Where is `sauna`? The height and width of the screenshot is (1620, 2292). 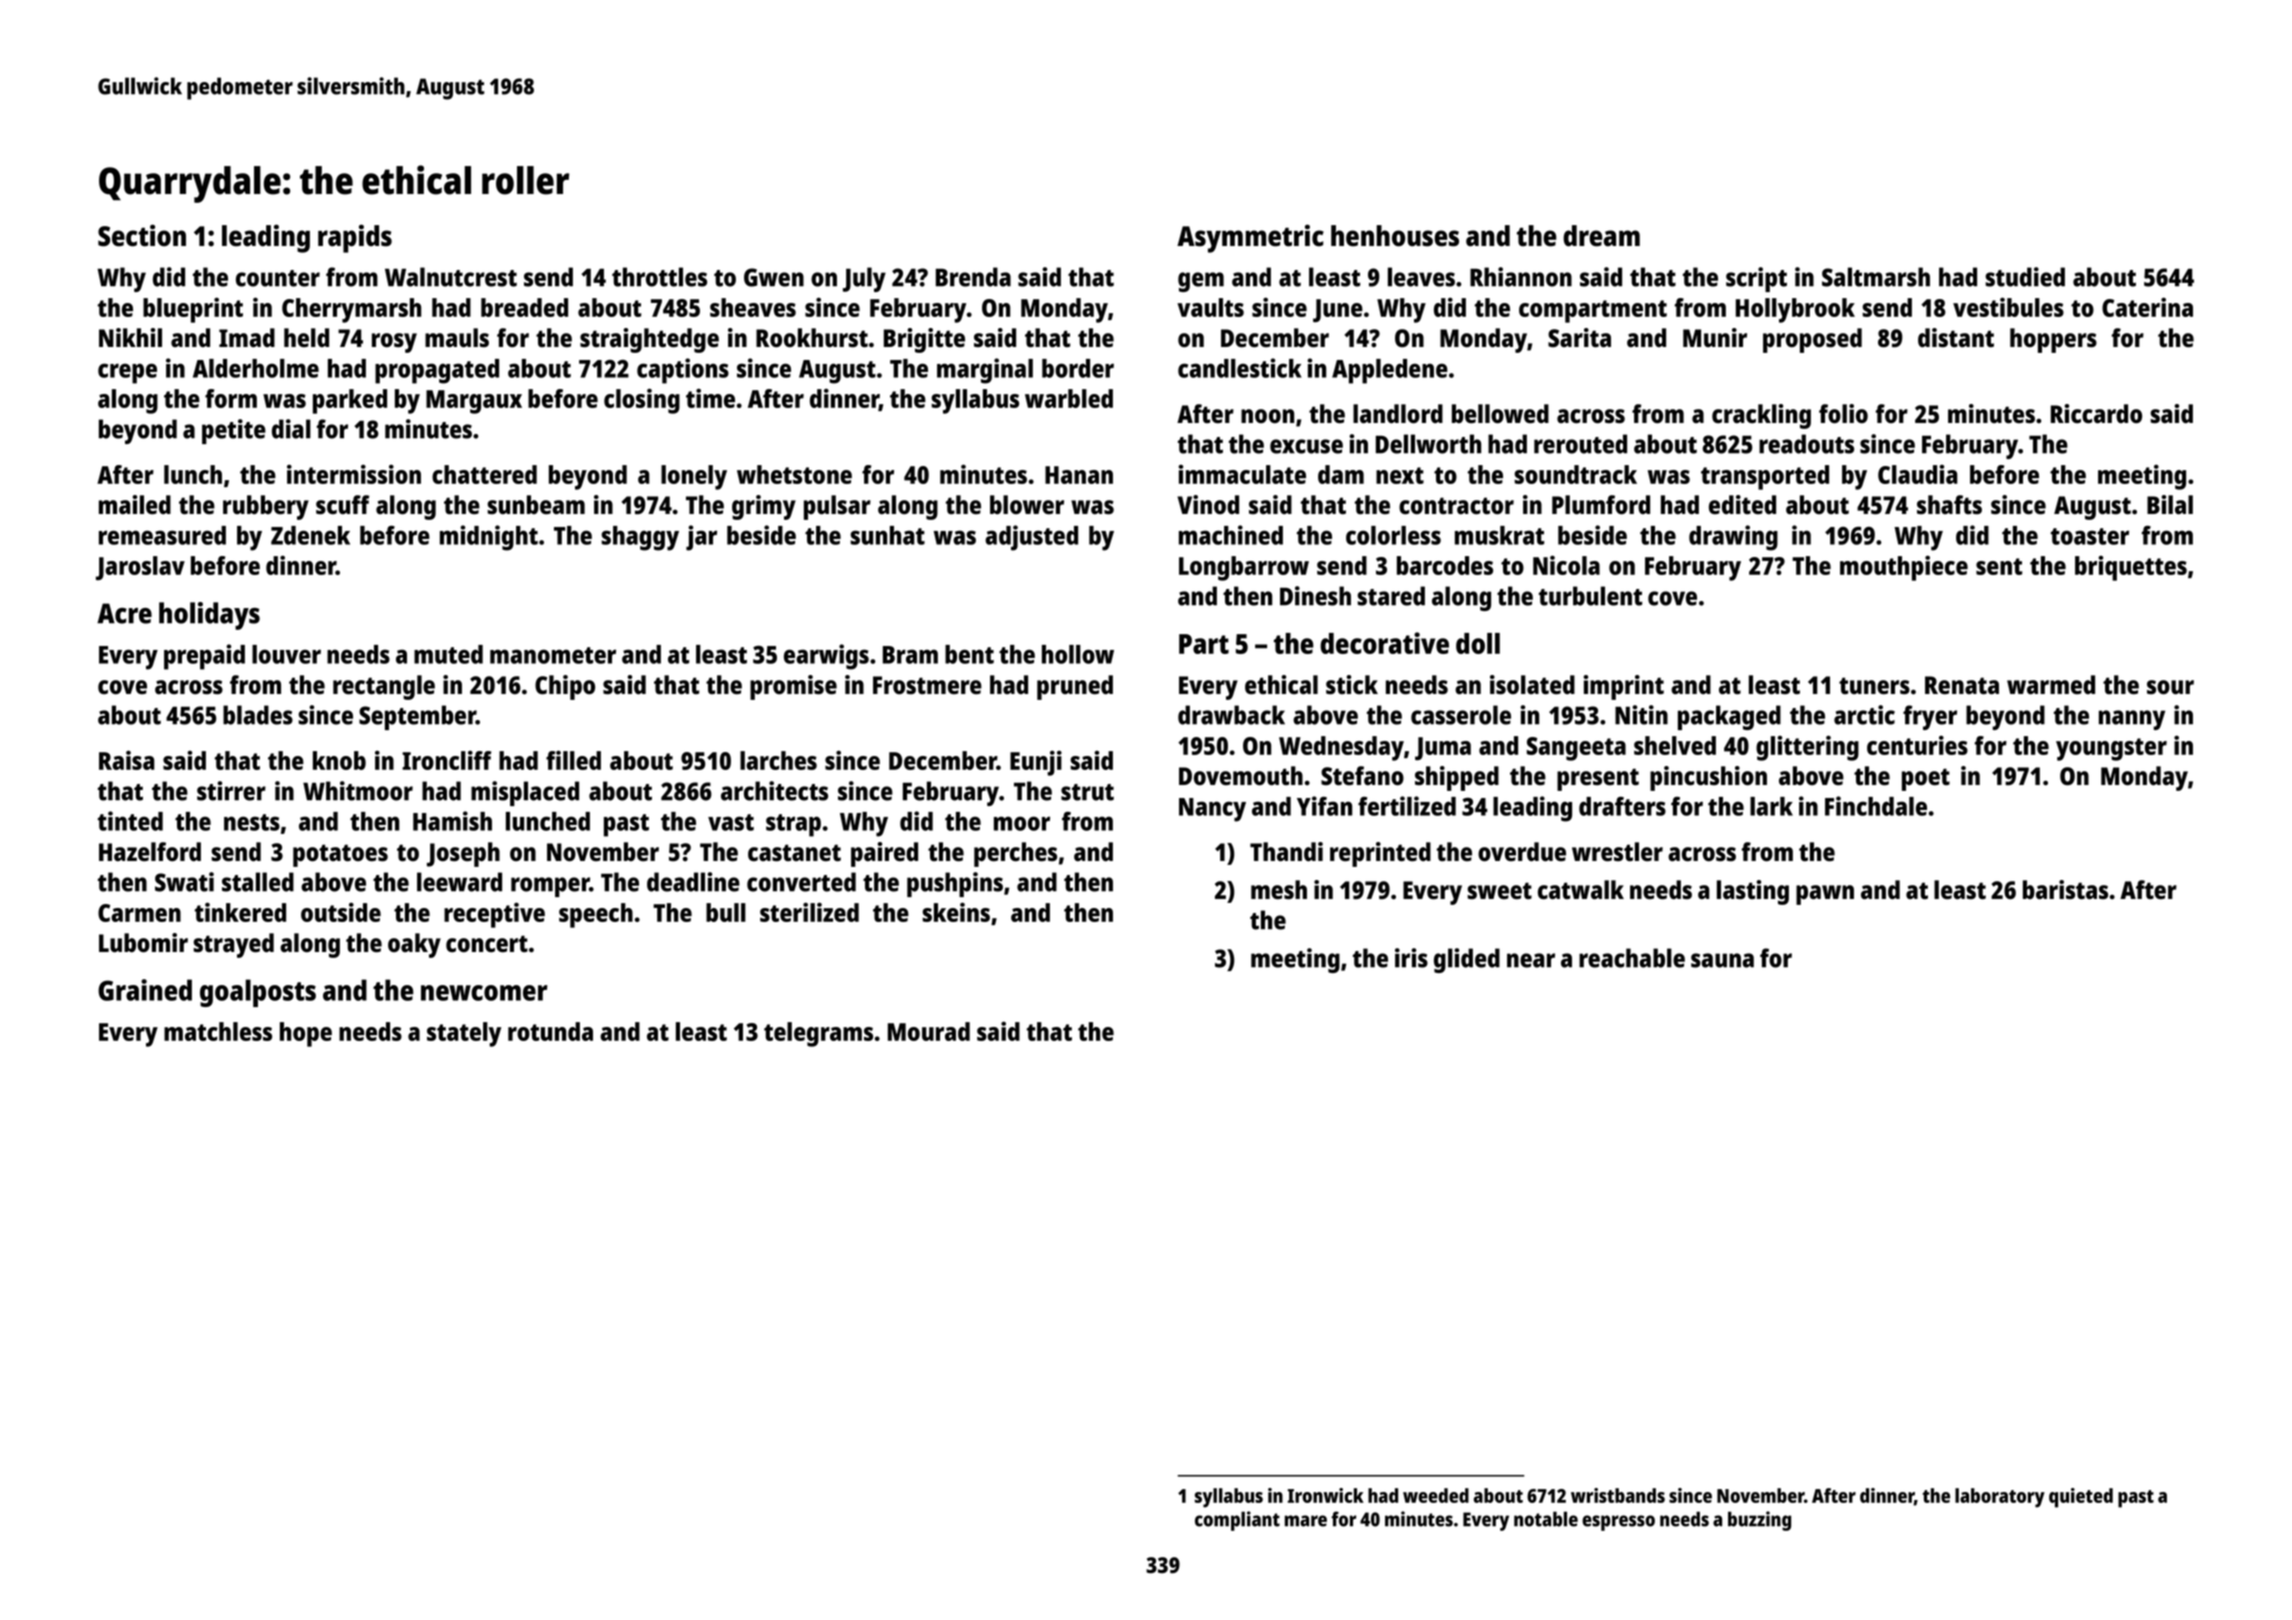 sauna is located at coordinates (1722, 960).
